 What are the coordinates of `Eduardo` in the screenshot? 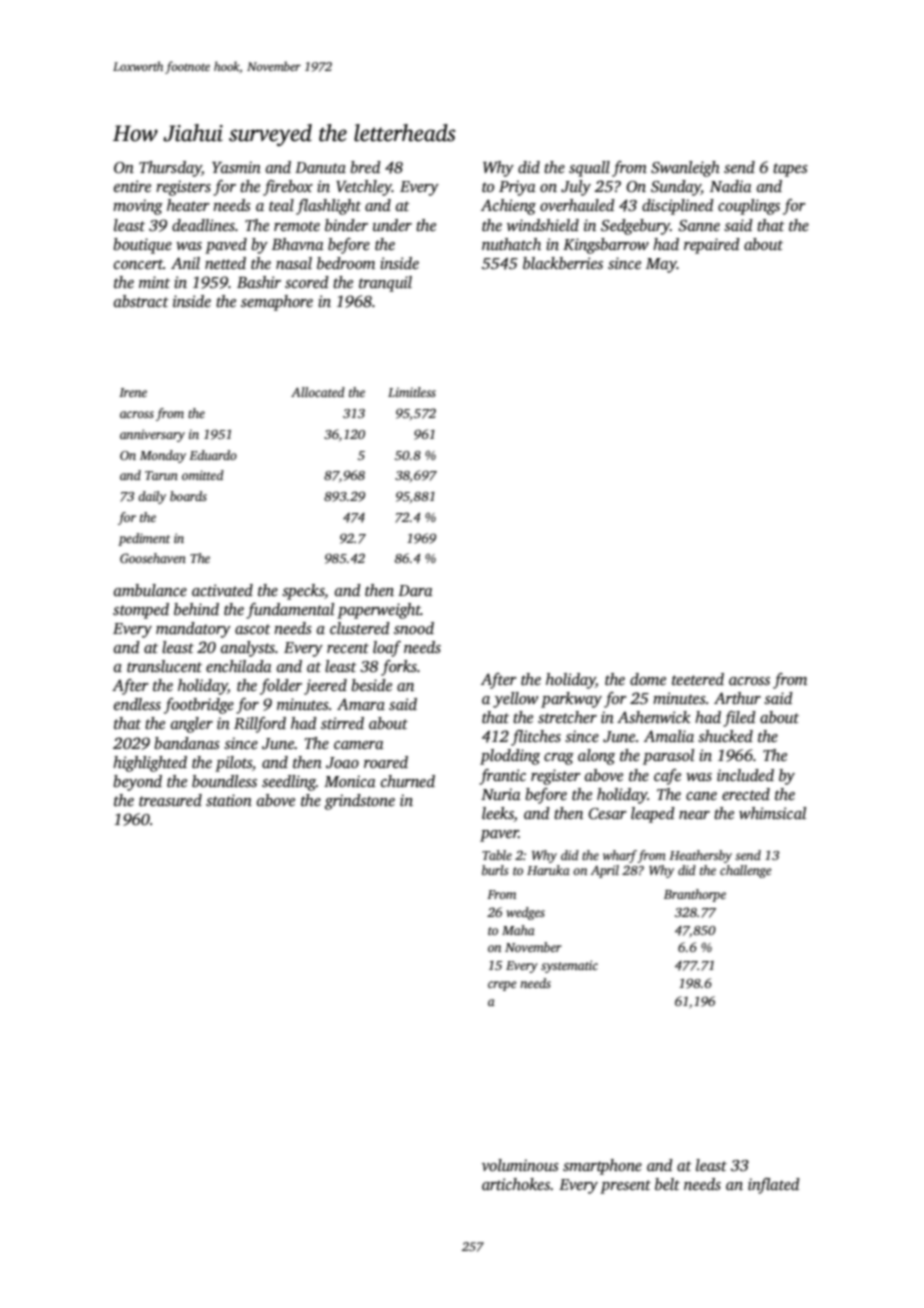 It's located at (213, 455).
